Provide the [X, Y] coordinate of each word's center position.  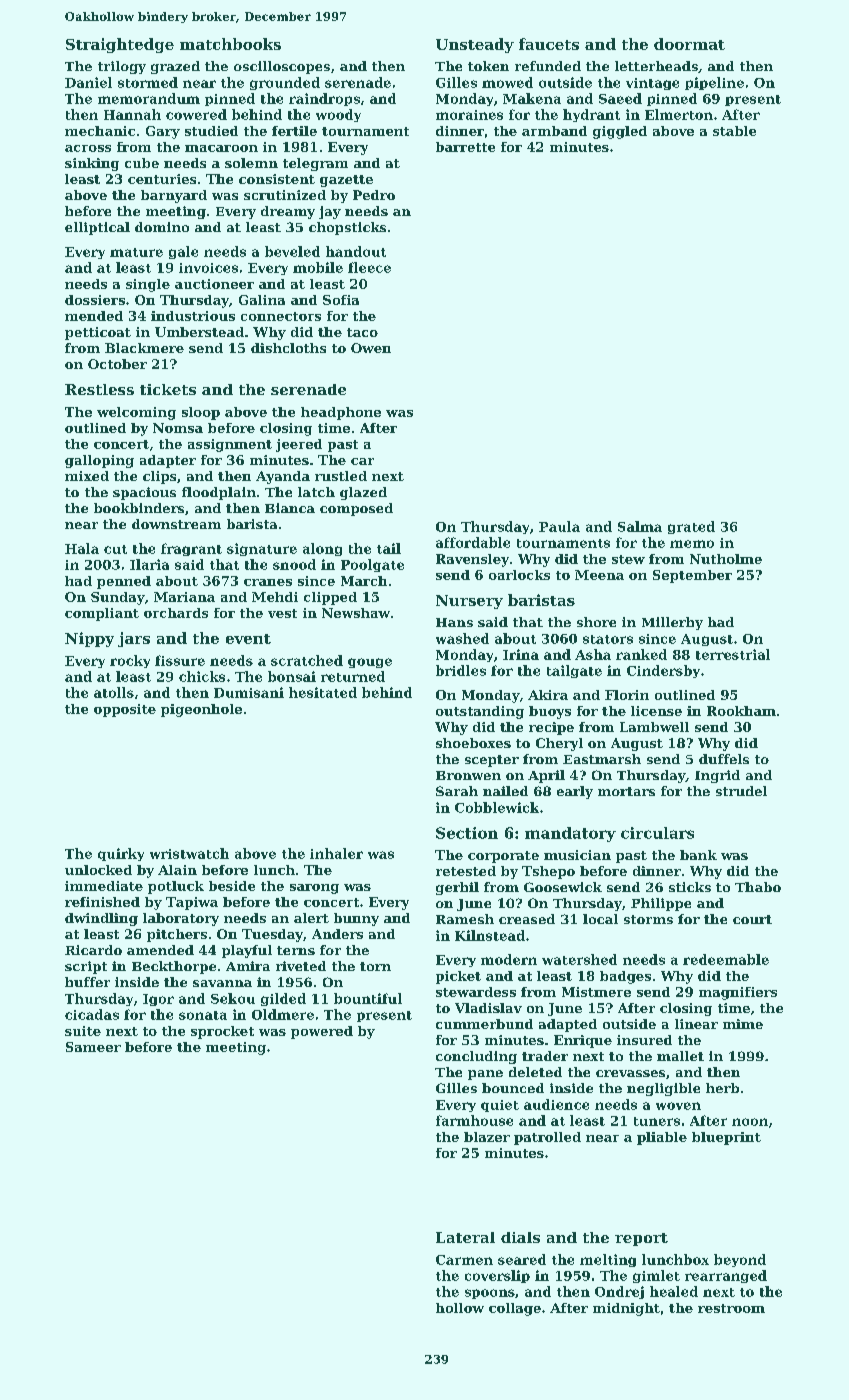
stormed [148, 82]
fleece [369, 267]
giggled [620, 132]
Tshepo [548, 872]
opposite [125, 710]
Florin [627, 695]
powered [322, 1032]
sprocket [222, 1032]
